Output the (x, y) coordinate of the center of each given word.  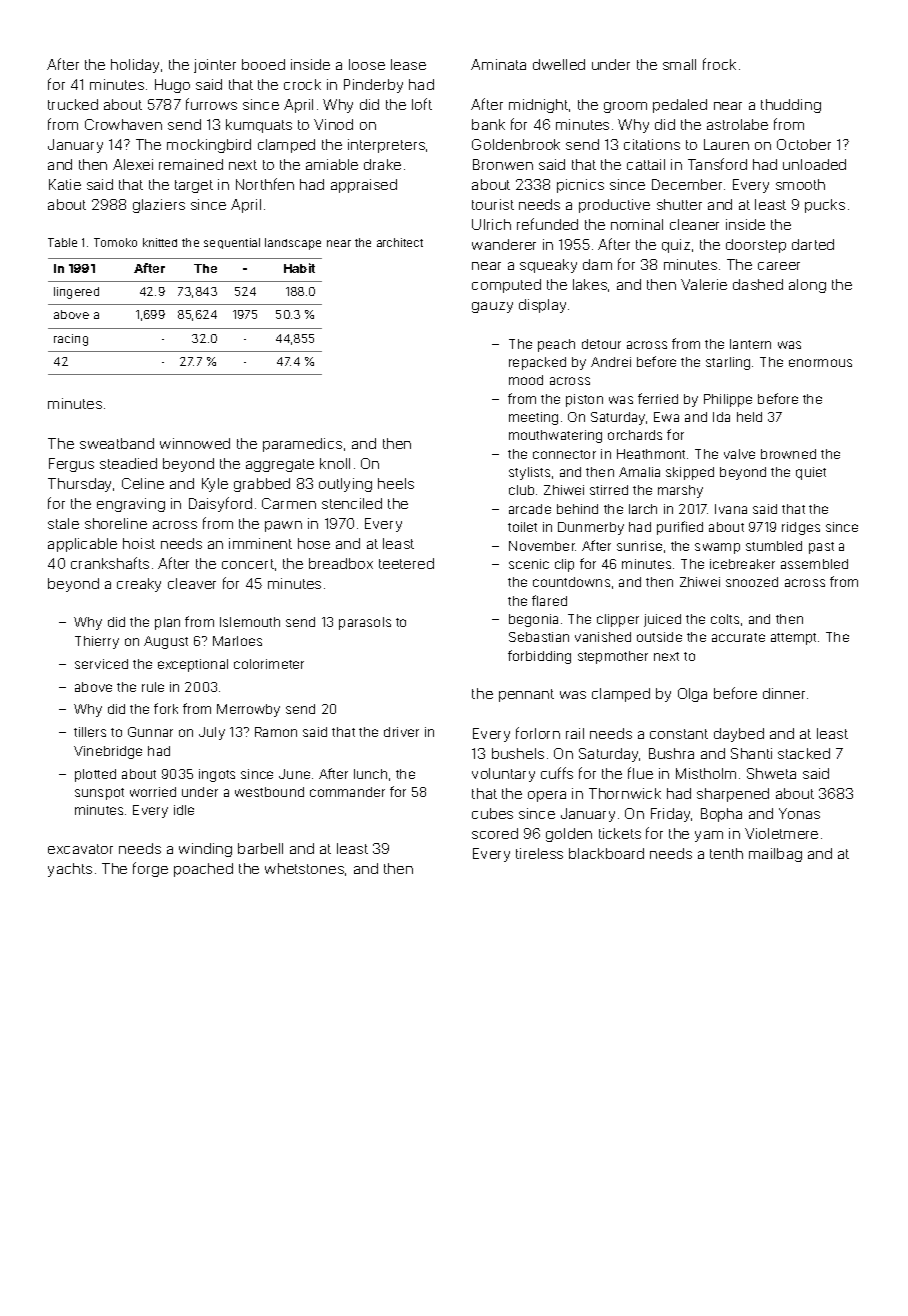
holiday (135, 66)
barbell (260, 848)
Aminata (498, 64)
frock (719, 64)
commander (347, 792)
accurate (738, 637)
